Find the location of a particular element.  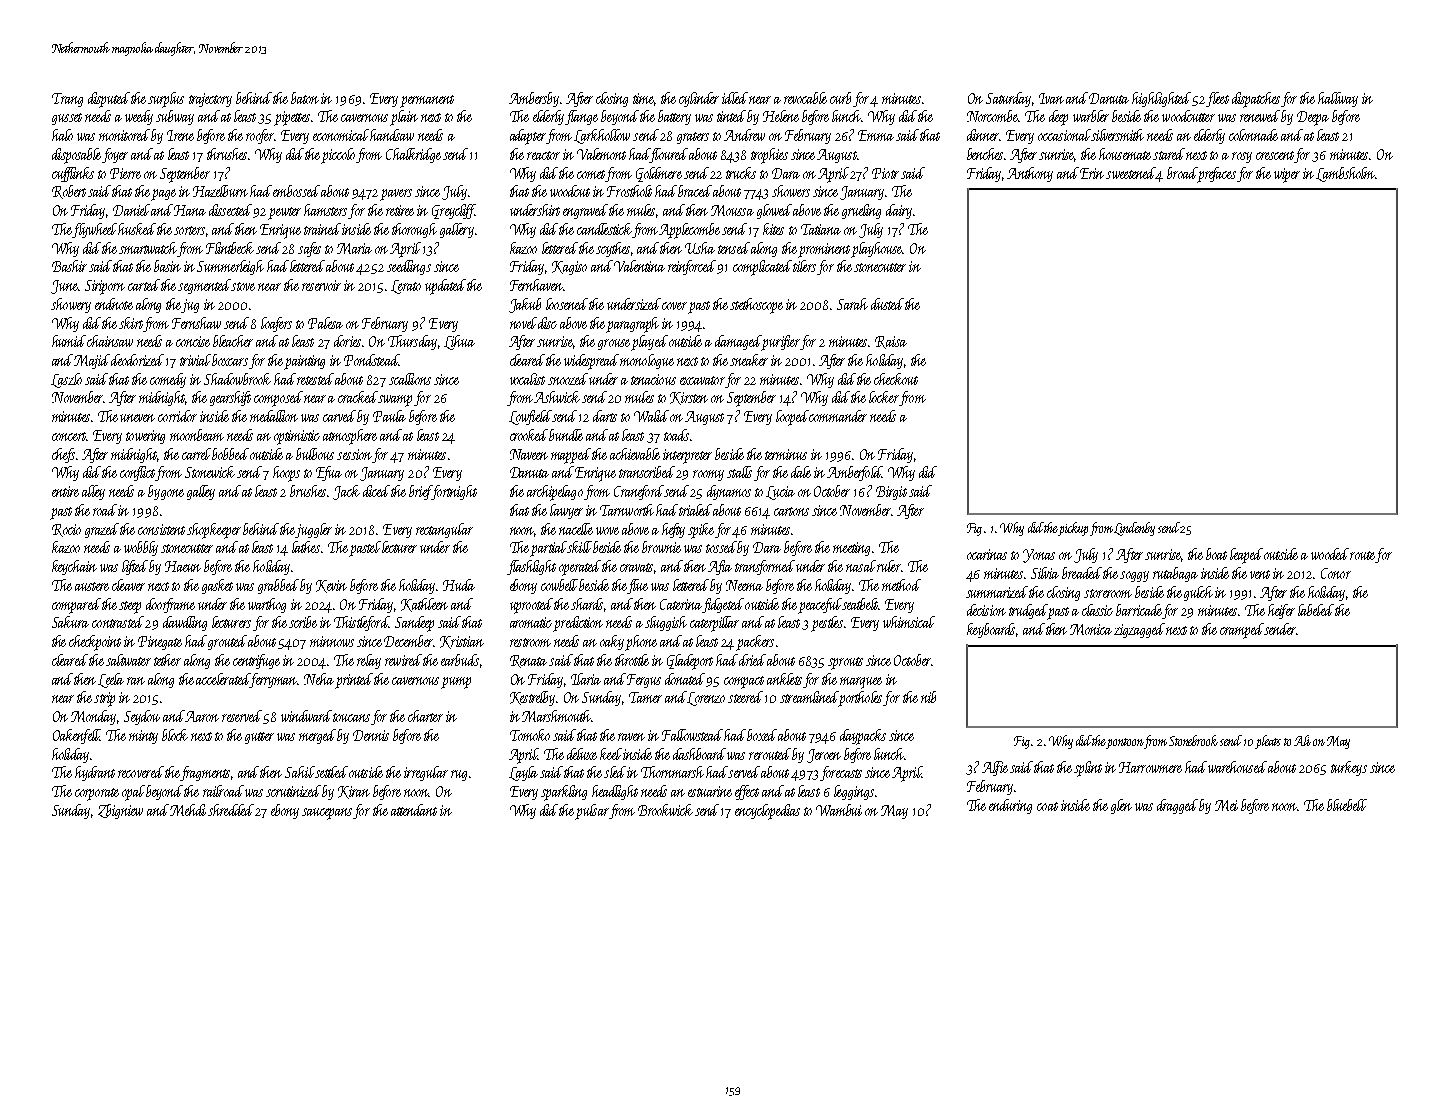

session is located at coordinates (354, 454).
